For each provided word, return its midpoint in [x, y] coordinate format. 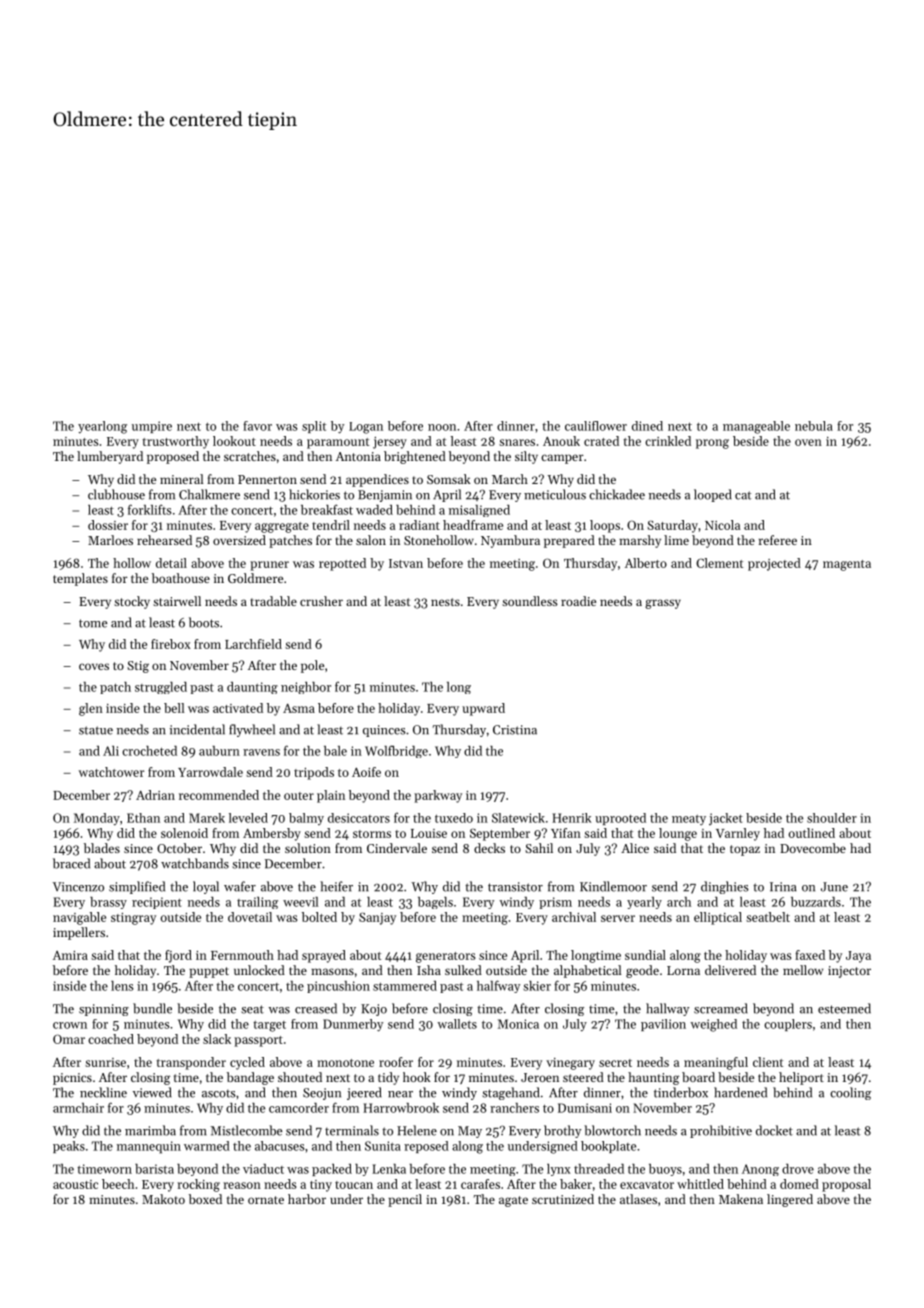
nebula [814, 426]
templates [80, 579]
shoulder [832, 818]
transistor [515, 887]
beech [118, 1184]
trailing [257, 903]
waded [374, 510]
